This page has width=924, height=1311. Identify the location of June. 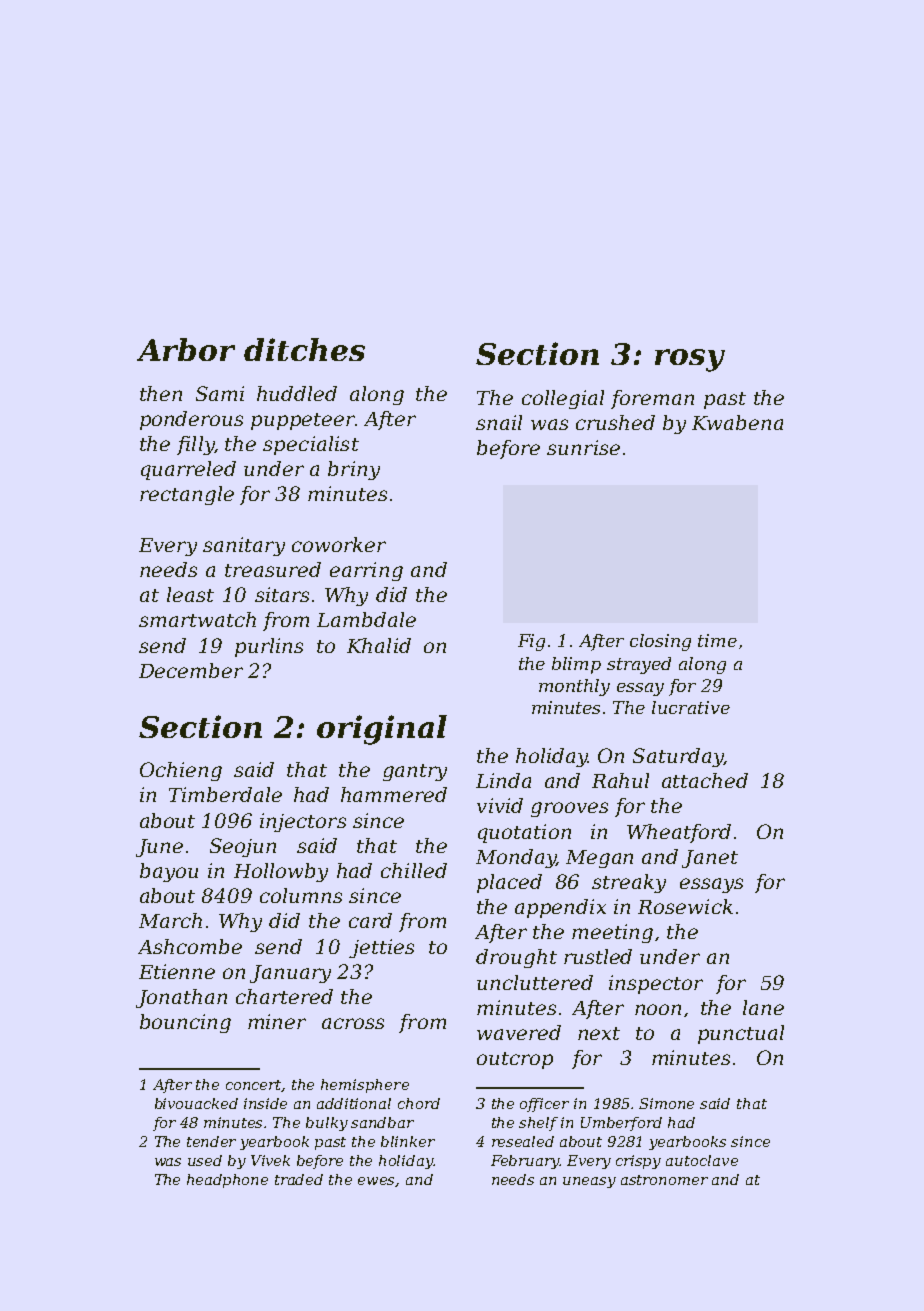
(159, 848).
